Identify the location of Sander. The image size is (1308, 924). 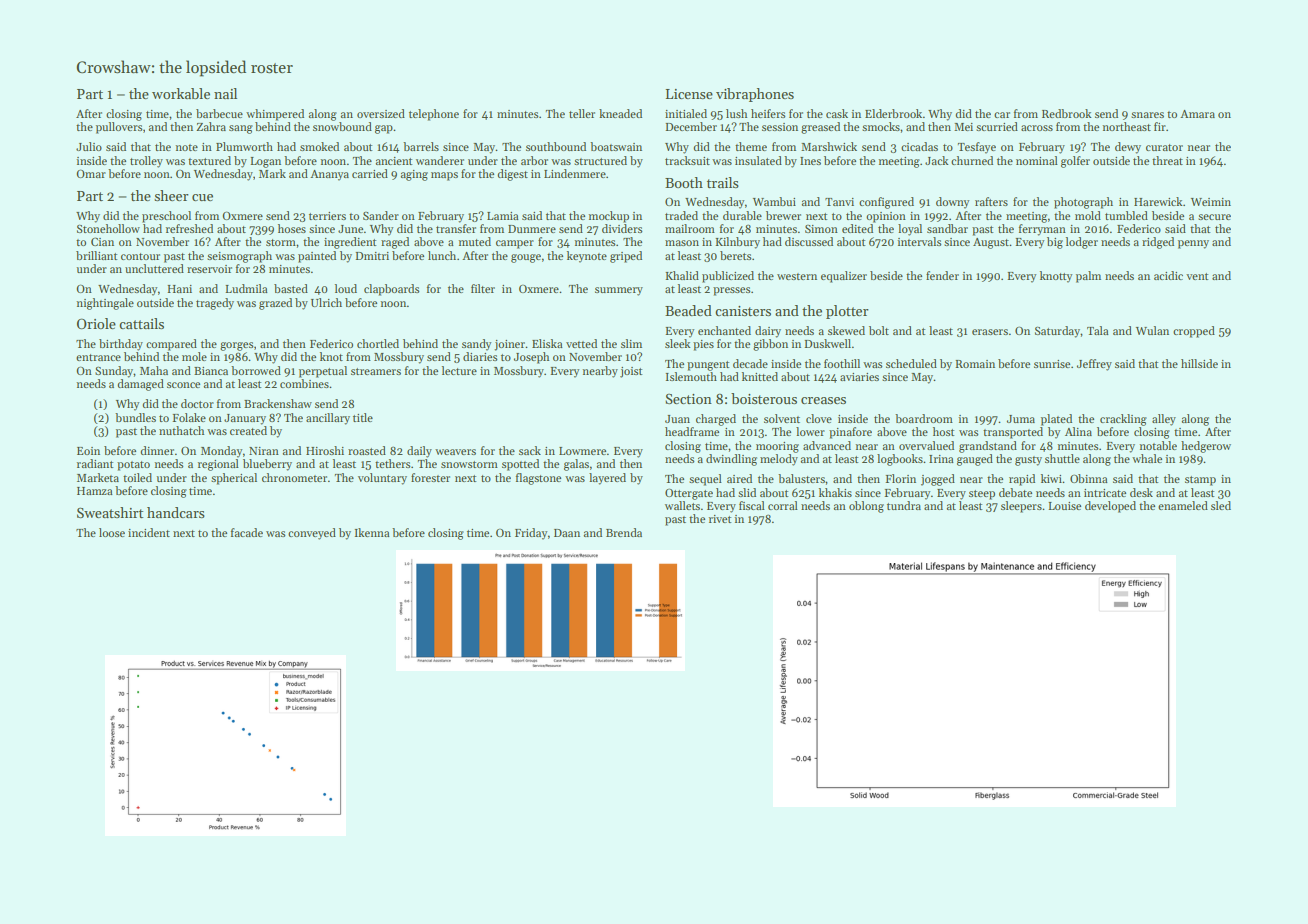
(381, 215).
